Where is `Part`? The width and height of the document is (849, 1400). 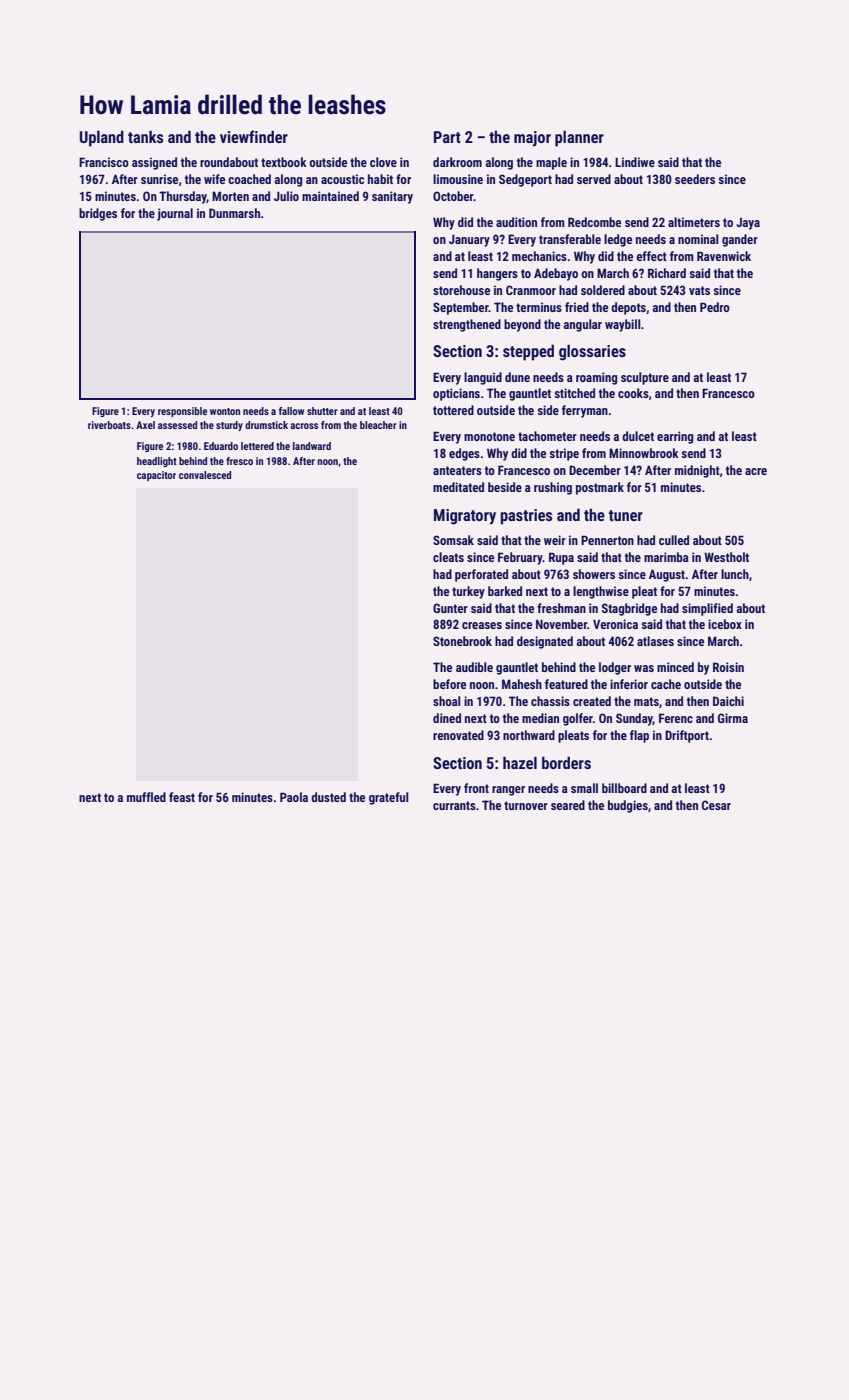 Part is located at coordinates (447, 137).
